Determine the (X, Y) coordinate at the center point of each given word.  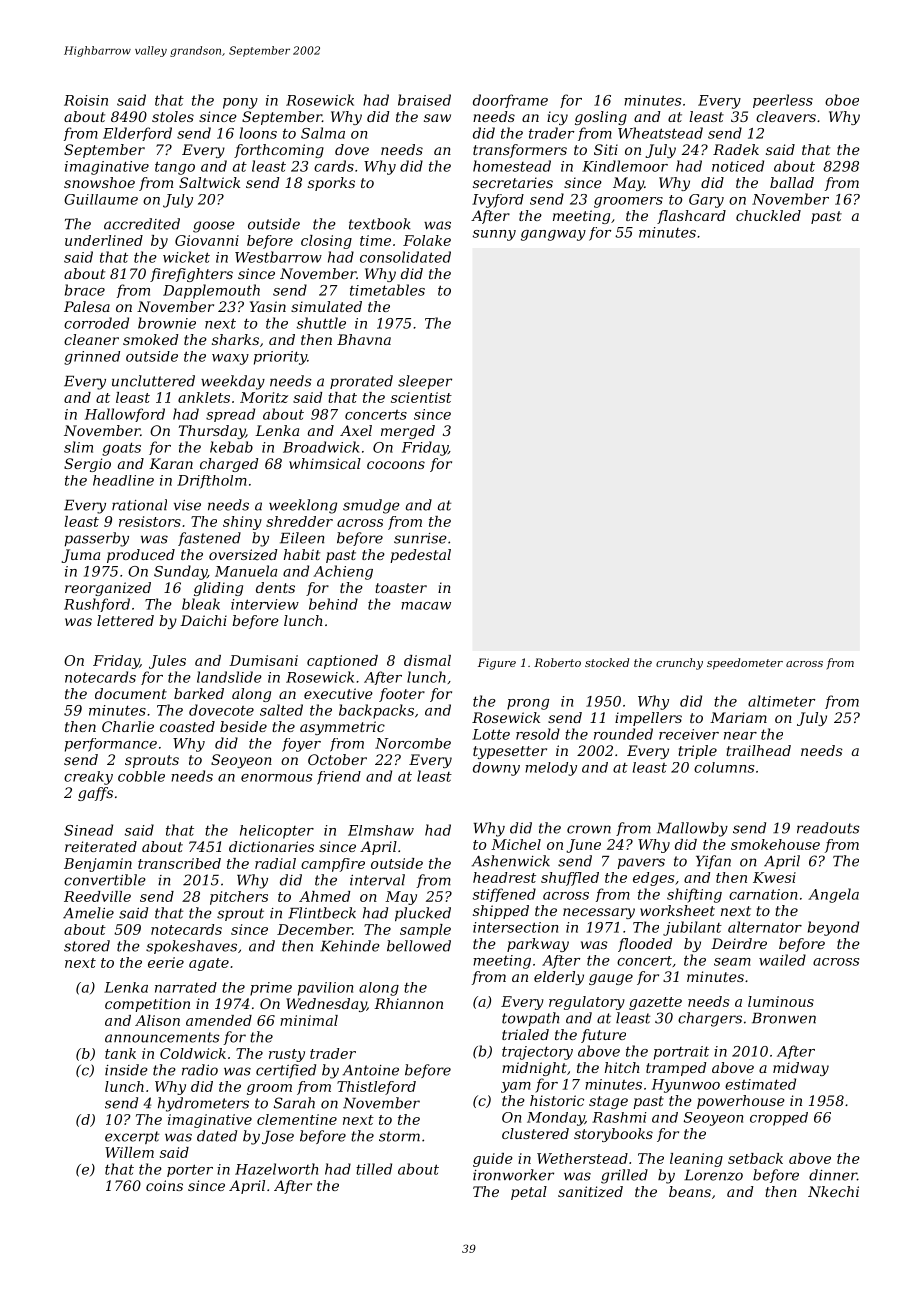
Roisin (86, 100)
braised (424, 100)
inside (126, 1070)
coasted (187, 726)
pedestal (420, 556)
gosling (601, 118)
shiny (242, 523)
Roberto (557, 662)
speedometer (745, 664)
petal (529, 1193)
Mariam (738, 717)
